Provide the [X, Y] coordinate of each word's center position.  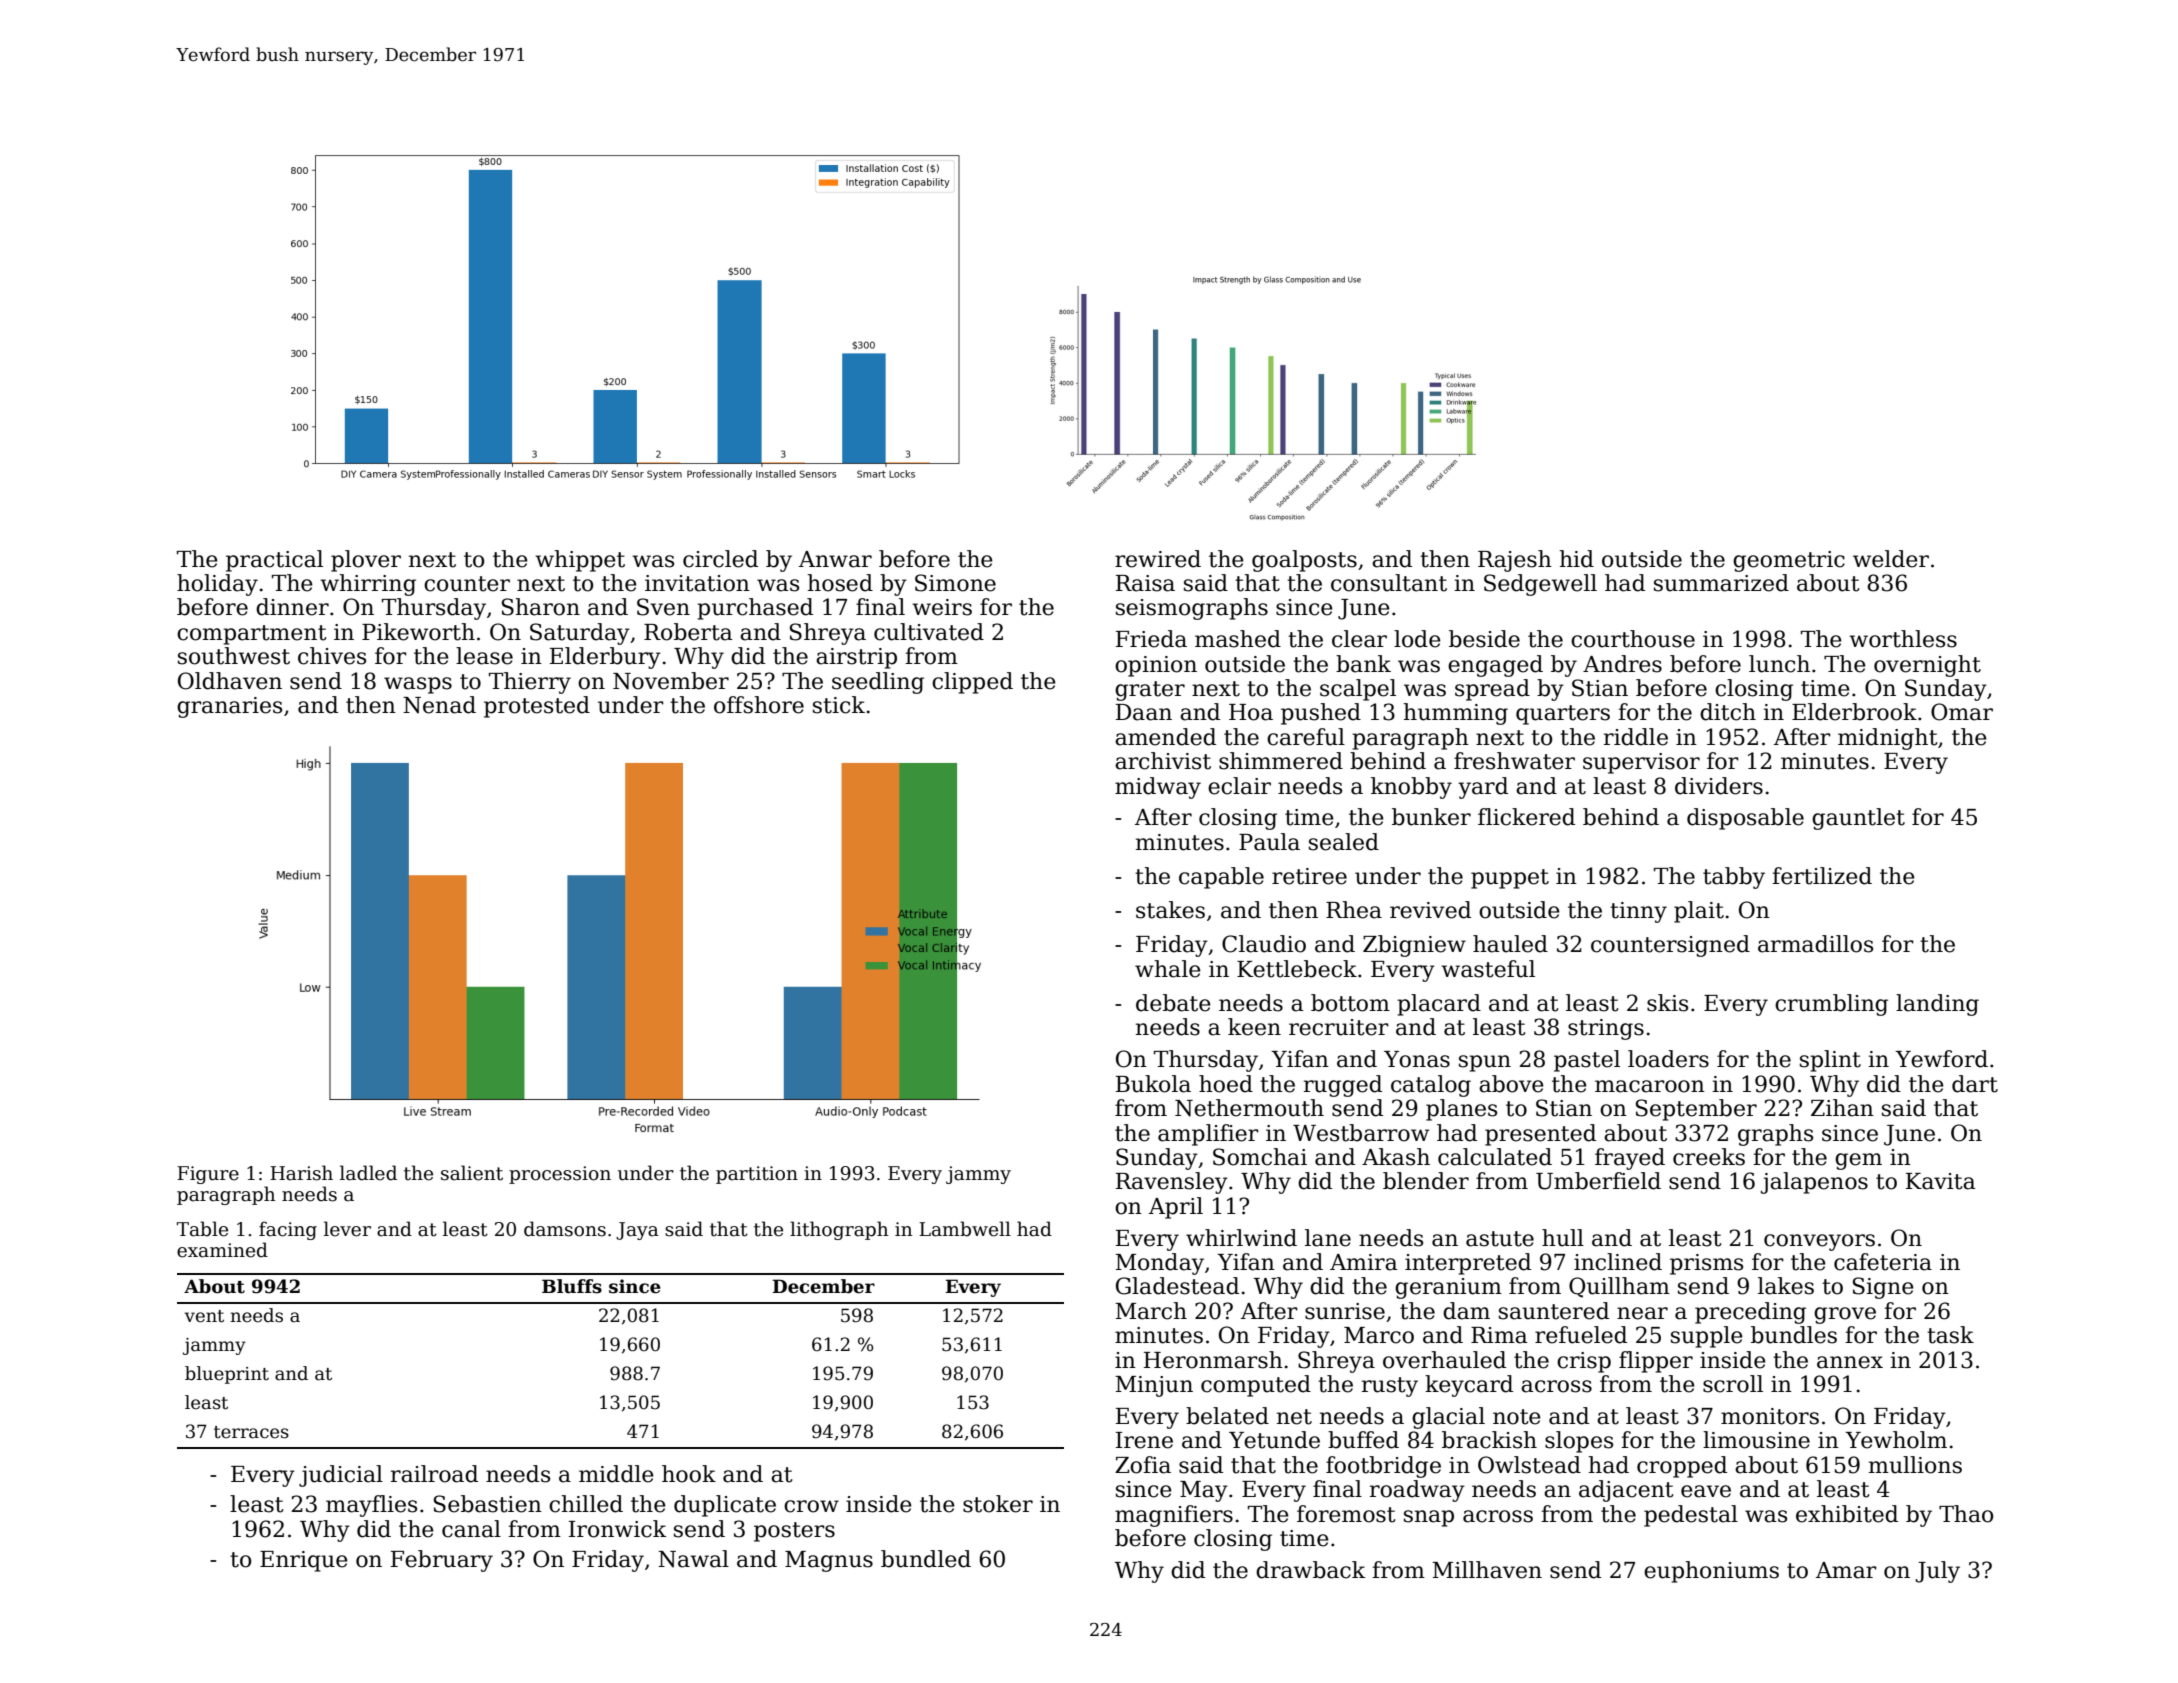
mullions [1915, 1465]
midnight [1888, 739]
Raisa [1145, 583]
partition [757, 1175]
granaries [229, 707]
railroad [434, 1474]
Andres [1622, 664]
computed [1256, 1386]
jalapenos [1814, 1183]
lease [484, 656]
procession [560, 1175]
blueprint [227, 1375]
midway [1158, 788]
